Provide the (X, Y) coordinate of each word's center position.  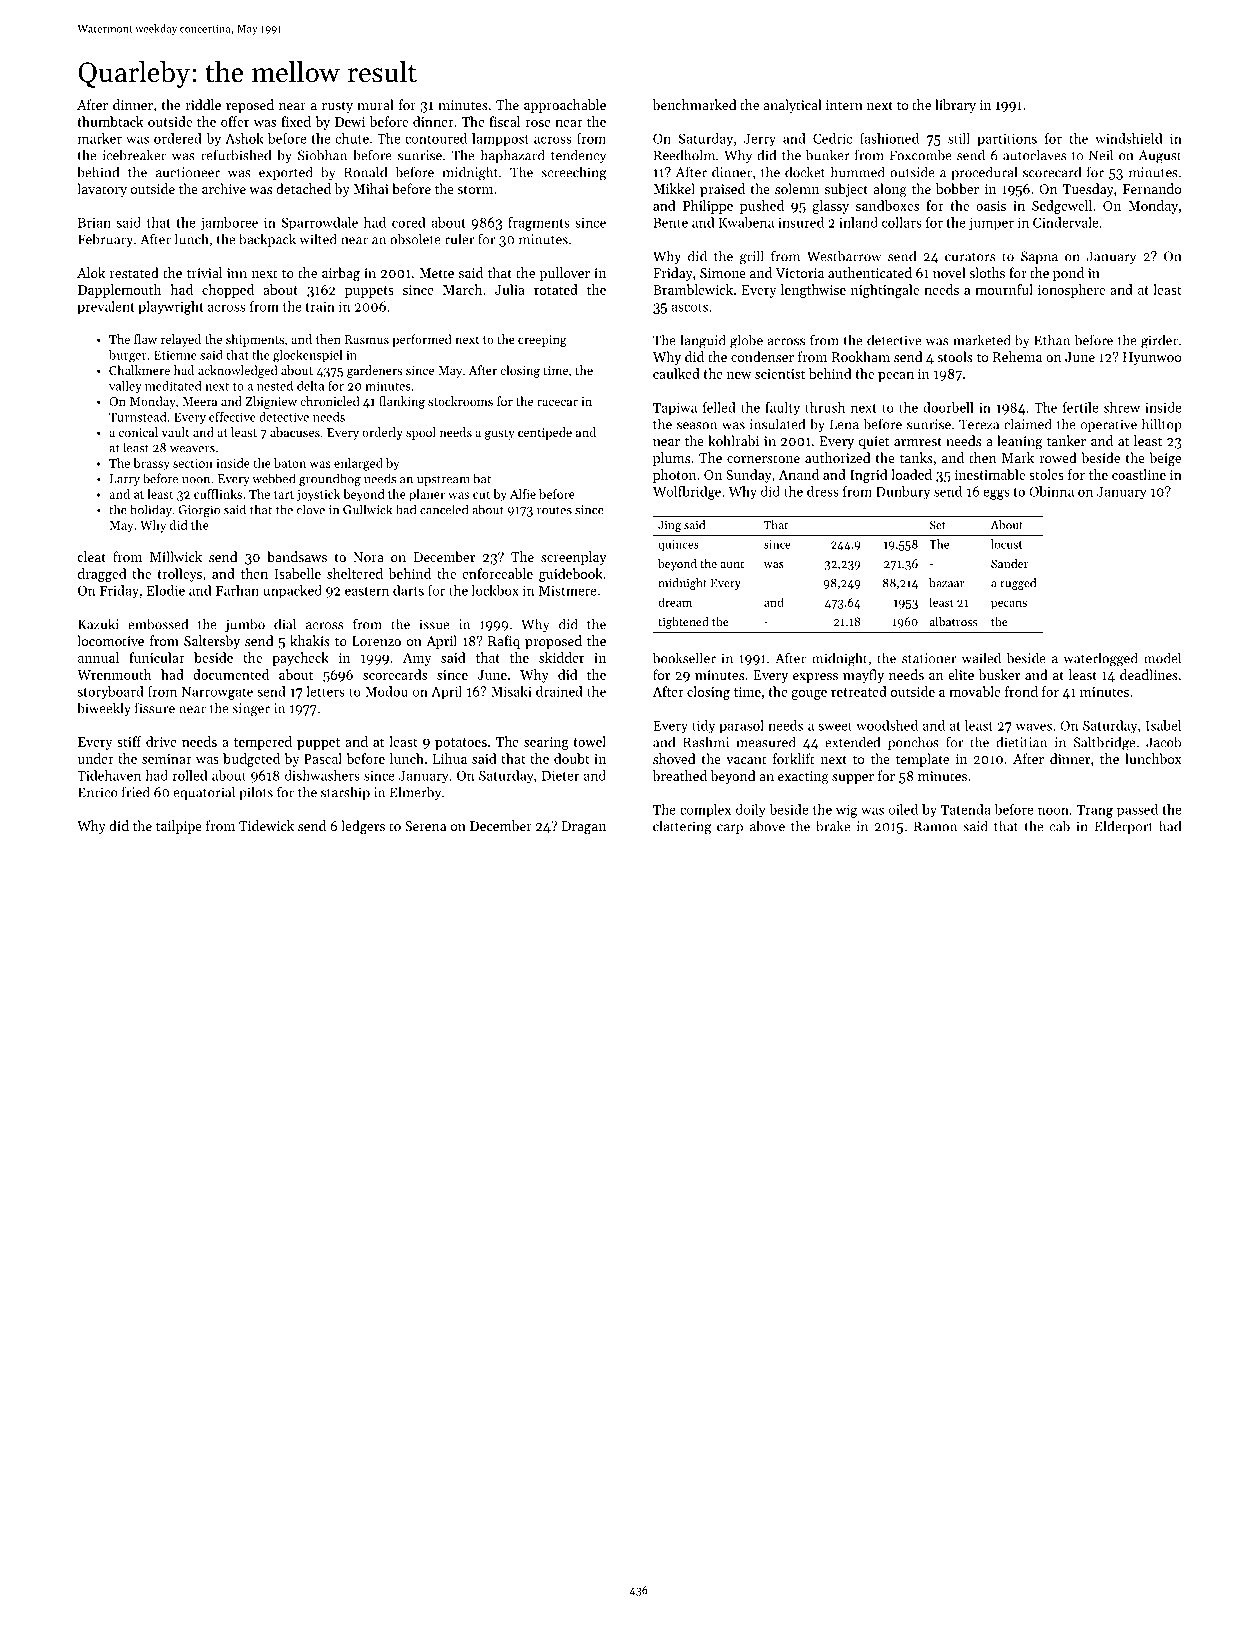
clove (311, 509)
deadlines (1149, 674)
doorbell (948, 407)
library (955, 106)
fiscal (504, 121)
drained (559, 691)
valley (125, 387)
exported (286, 173)
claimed (1028, 424)
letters (325, 691)
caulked (676, 373)
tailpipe (179, 827)
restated (134, 272)
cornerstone (763, 458)
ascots (689, 307)
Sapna (1039, 257)
